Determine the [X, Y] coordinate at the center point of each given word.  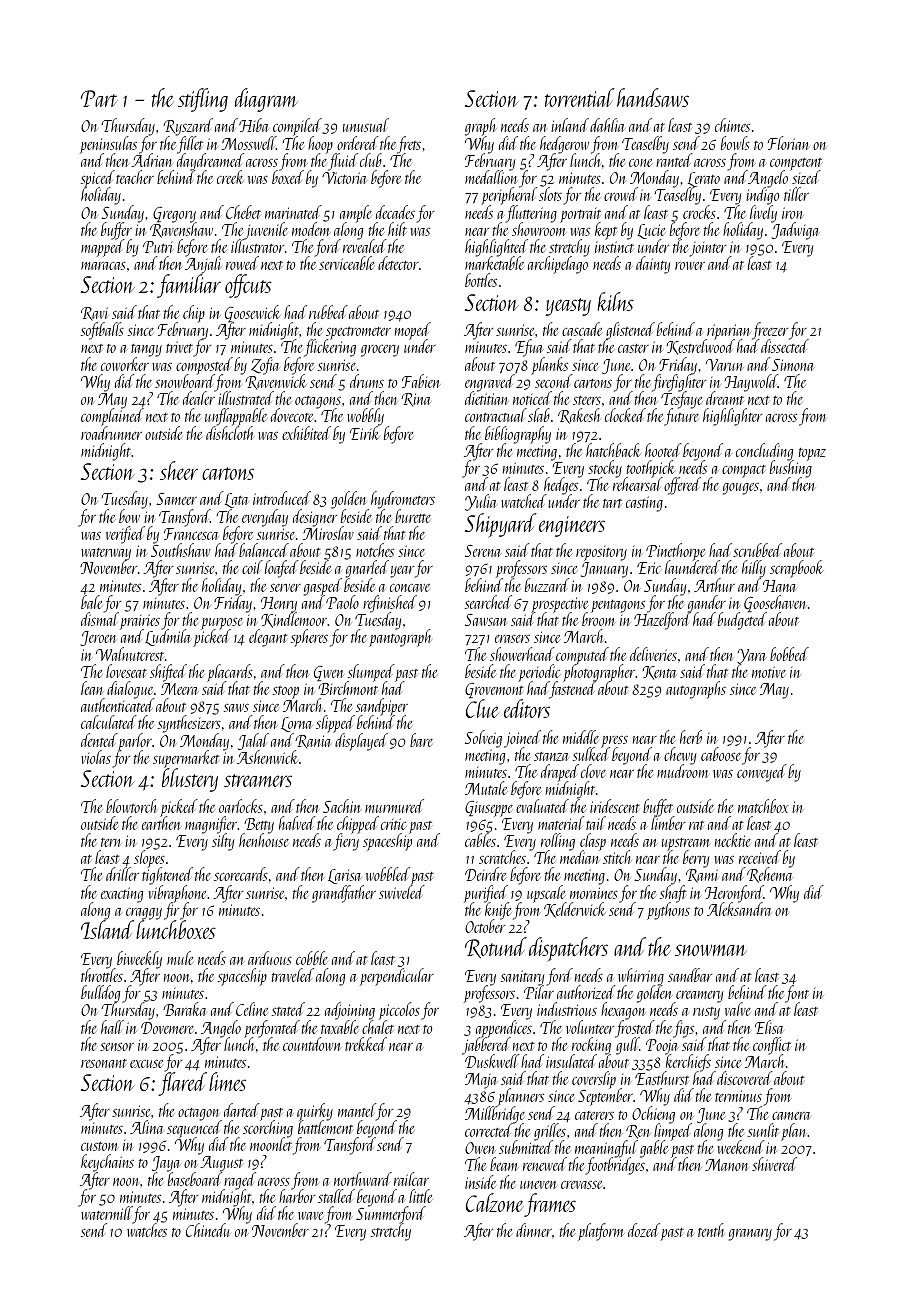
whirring [641, 977]
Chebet [243, 212]
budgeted [741, 621]
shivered [774, 1164]
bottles [481, 280]
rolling [558, 842]
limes [227, 1081]
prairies [140, 622]
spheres [309, 638]
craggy [144, 914]
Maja [481, 1081]
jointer [707, 249]
